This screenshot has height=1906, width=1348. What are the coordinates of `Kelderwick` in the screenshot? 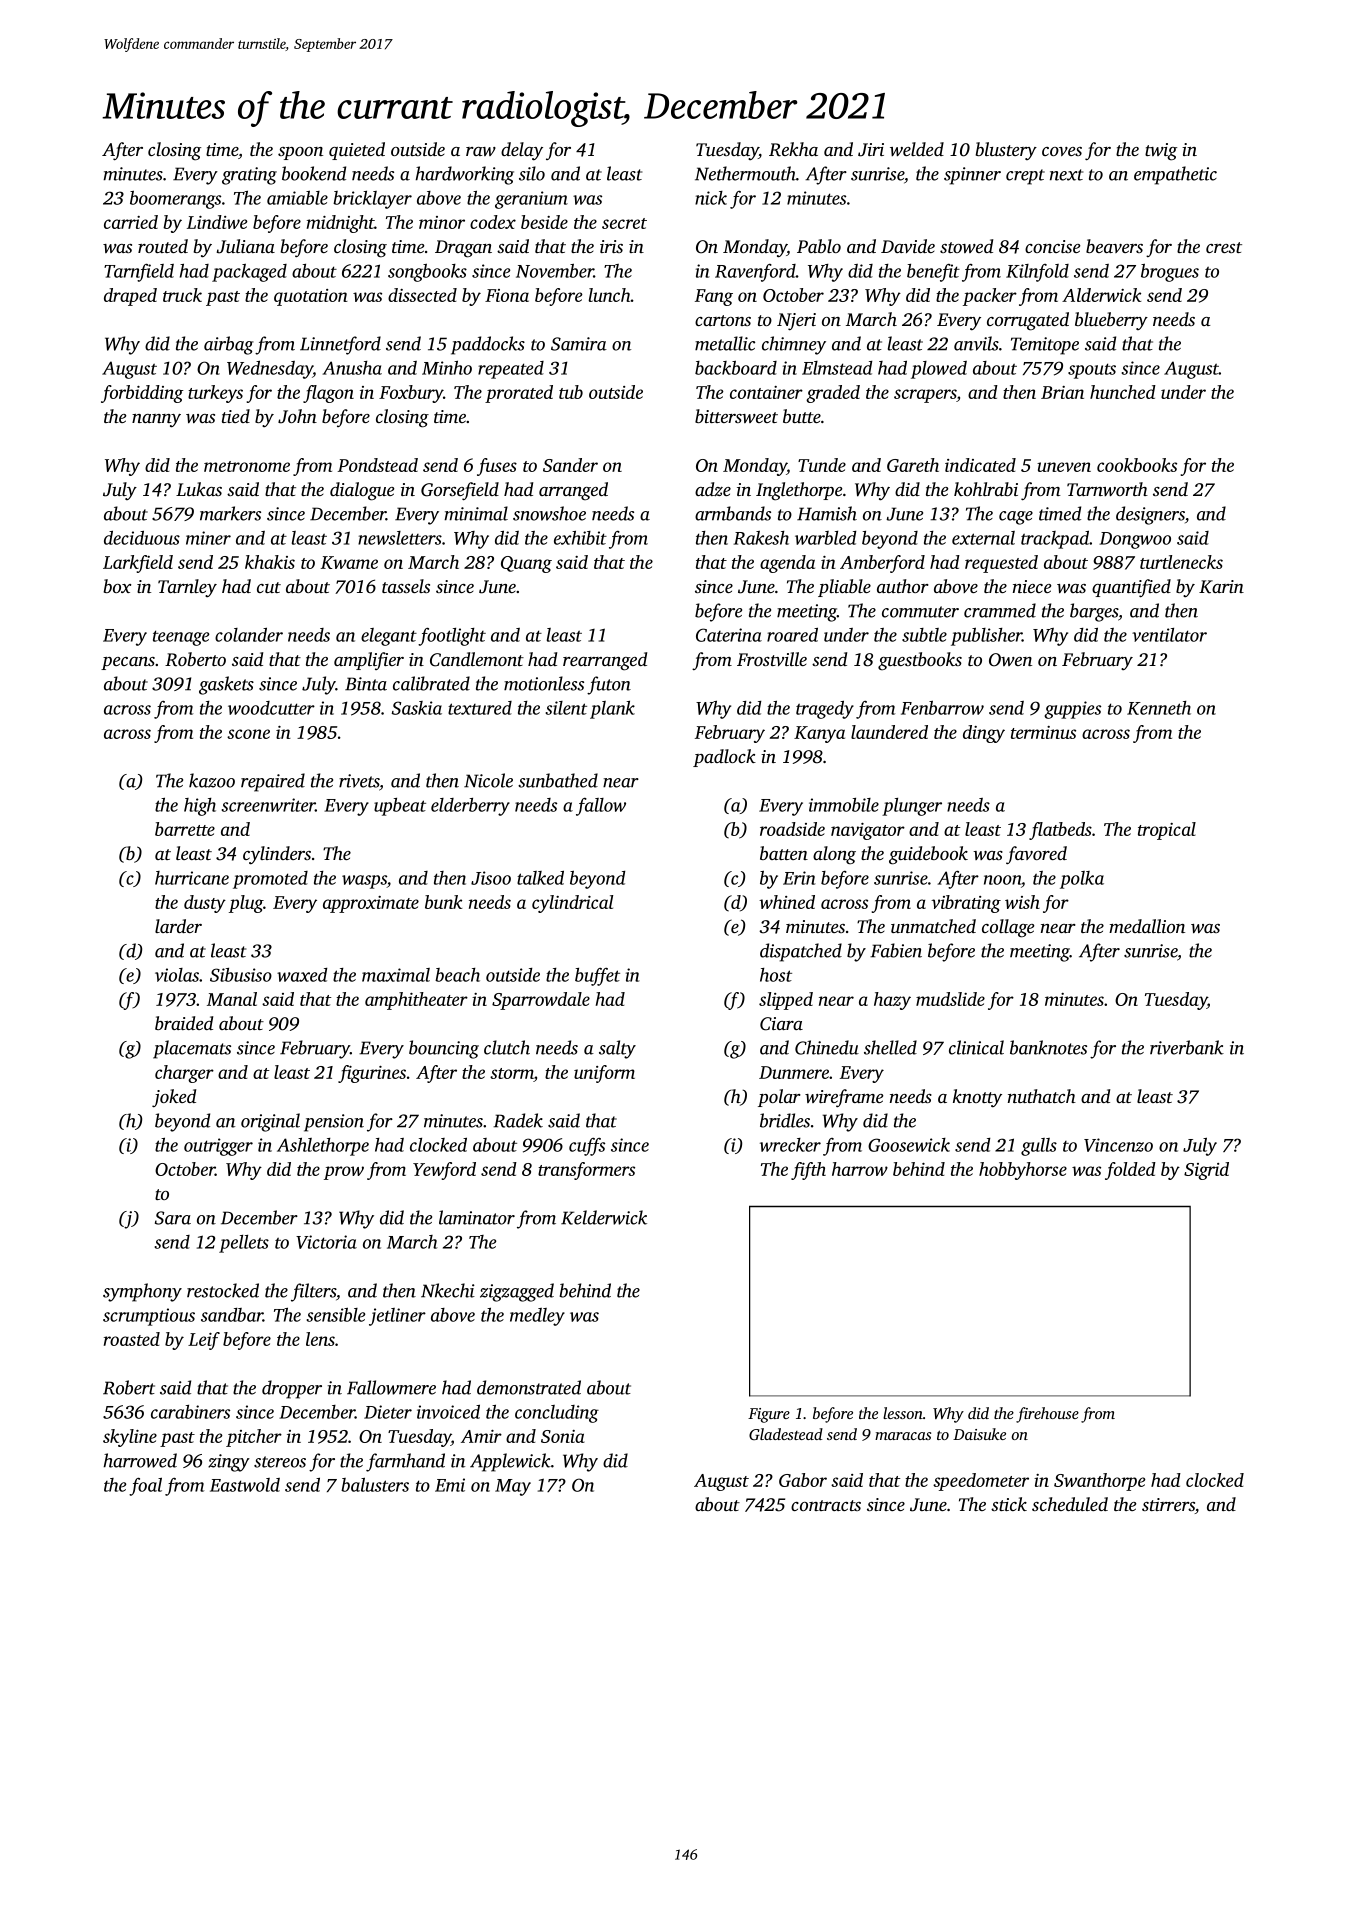 It's located at (604, 1217).
